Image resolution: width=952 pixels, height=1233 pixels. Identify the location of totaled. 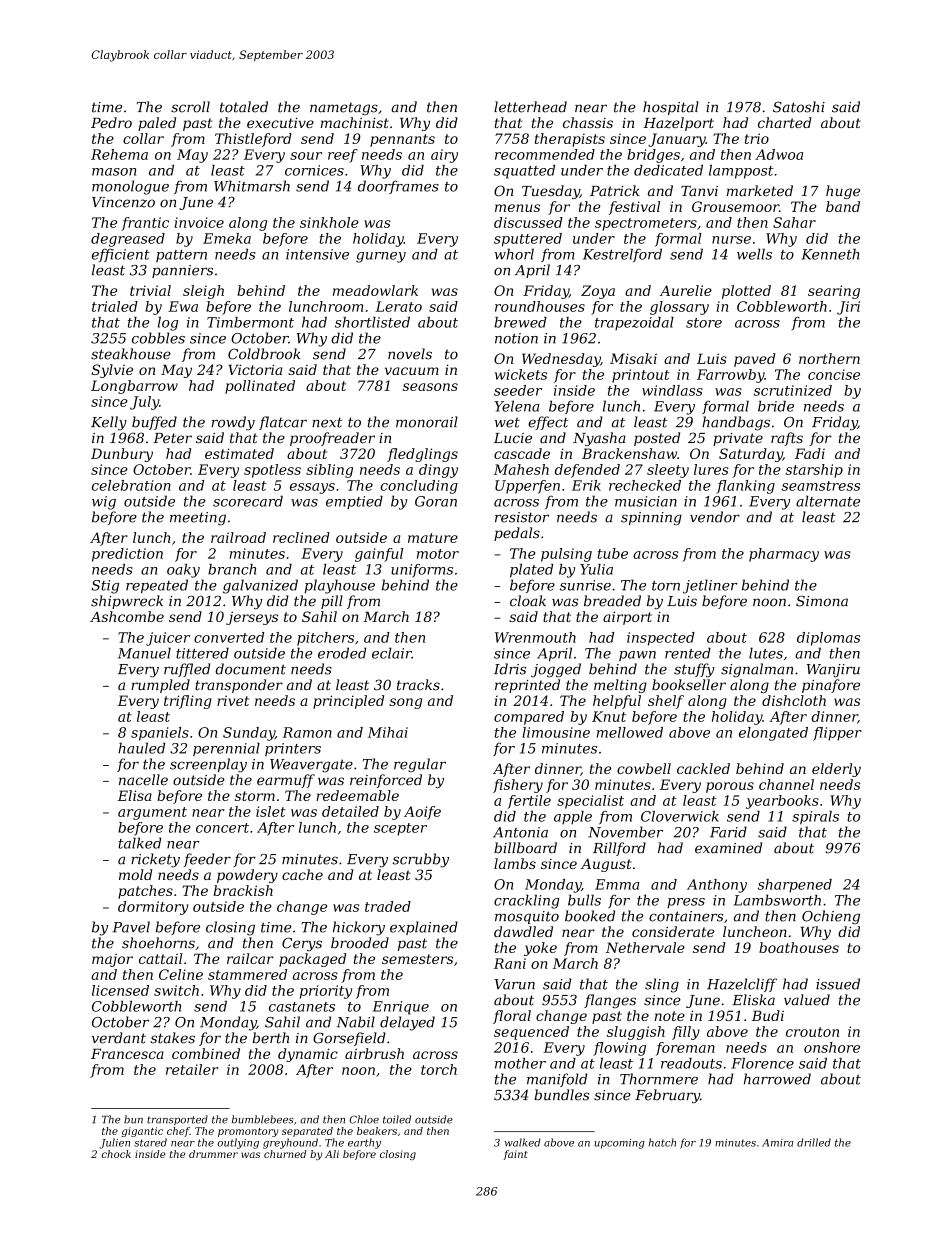
(244, 107).
